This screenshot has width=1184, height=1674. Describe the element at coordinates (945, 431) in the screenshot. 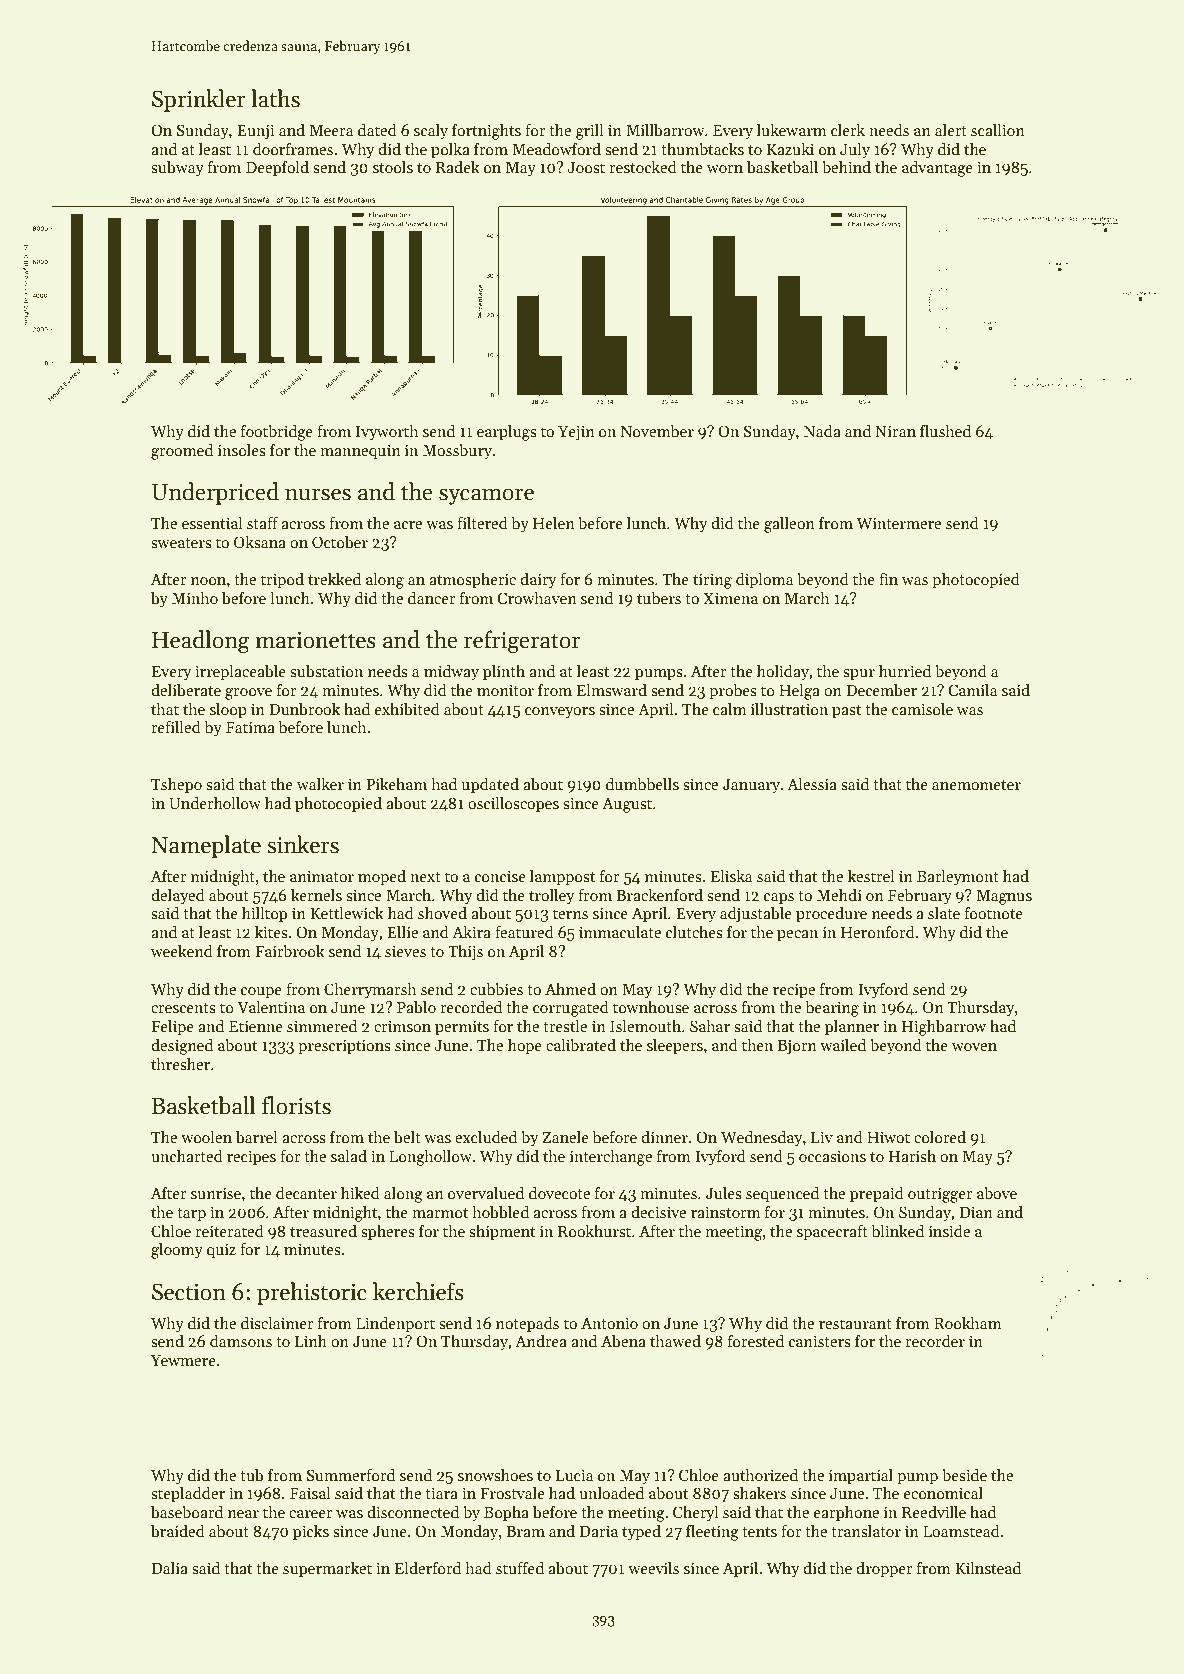

I see `flushed` at that location.
